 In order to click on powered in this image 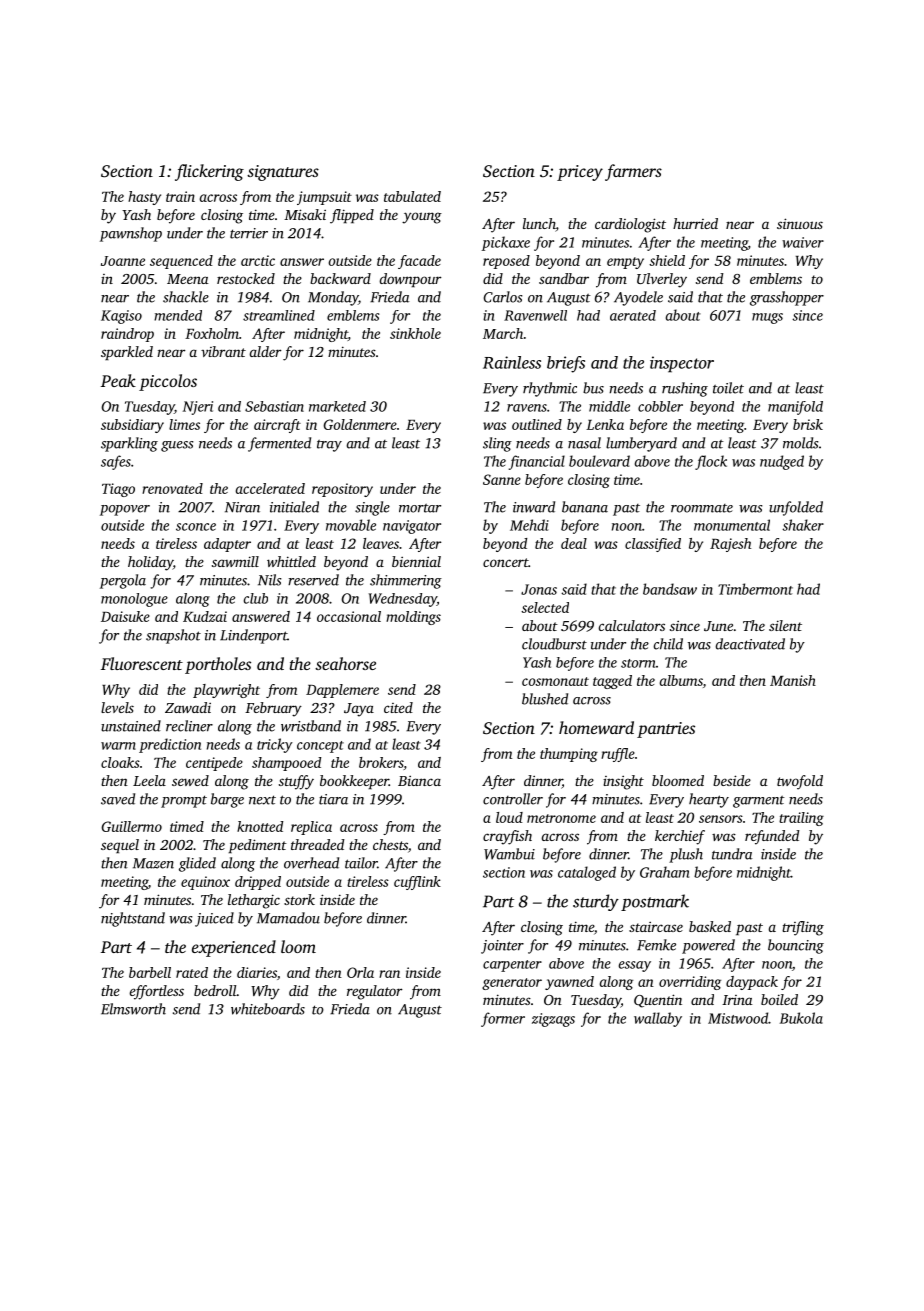, I will do `click(708, 946)`.
